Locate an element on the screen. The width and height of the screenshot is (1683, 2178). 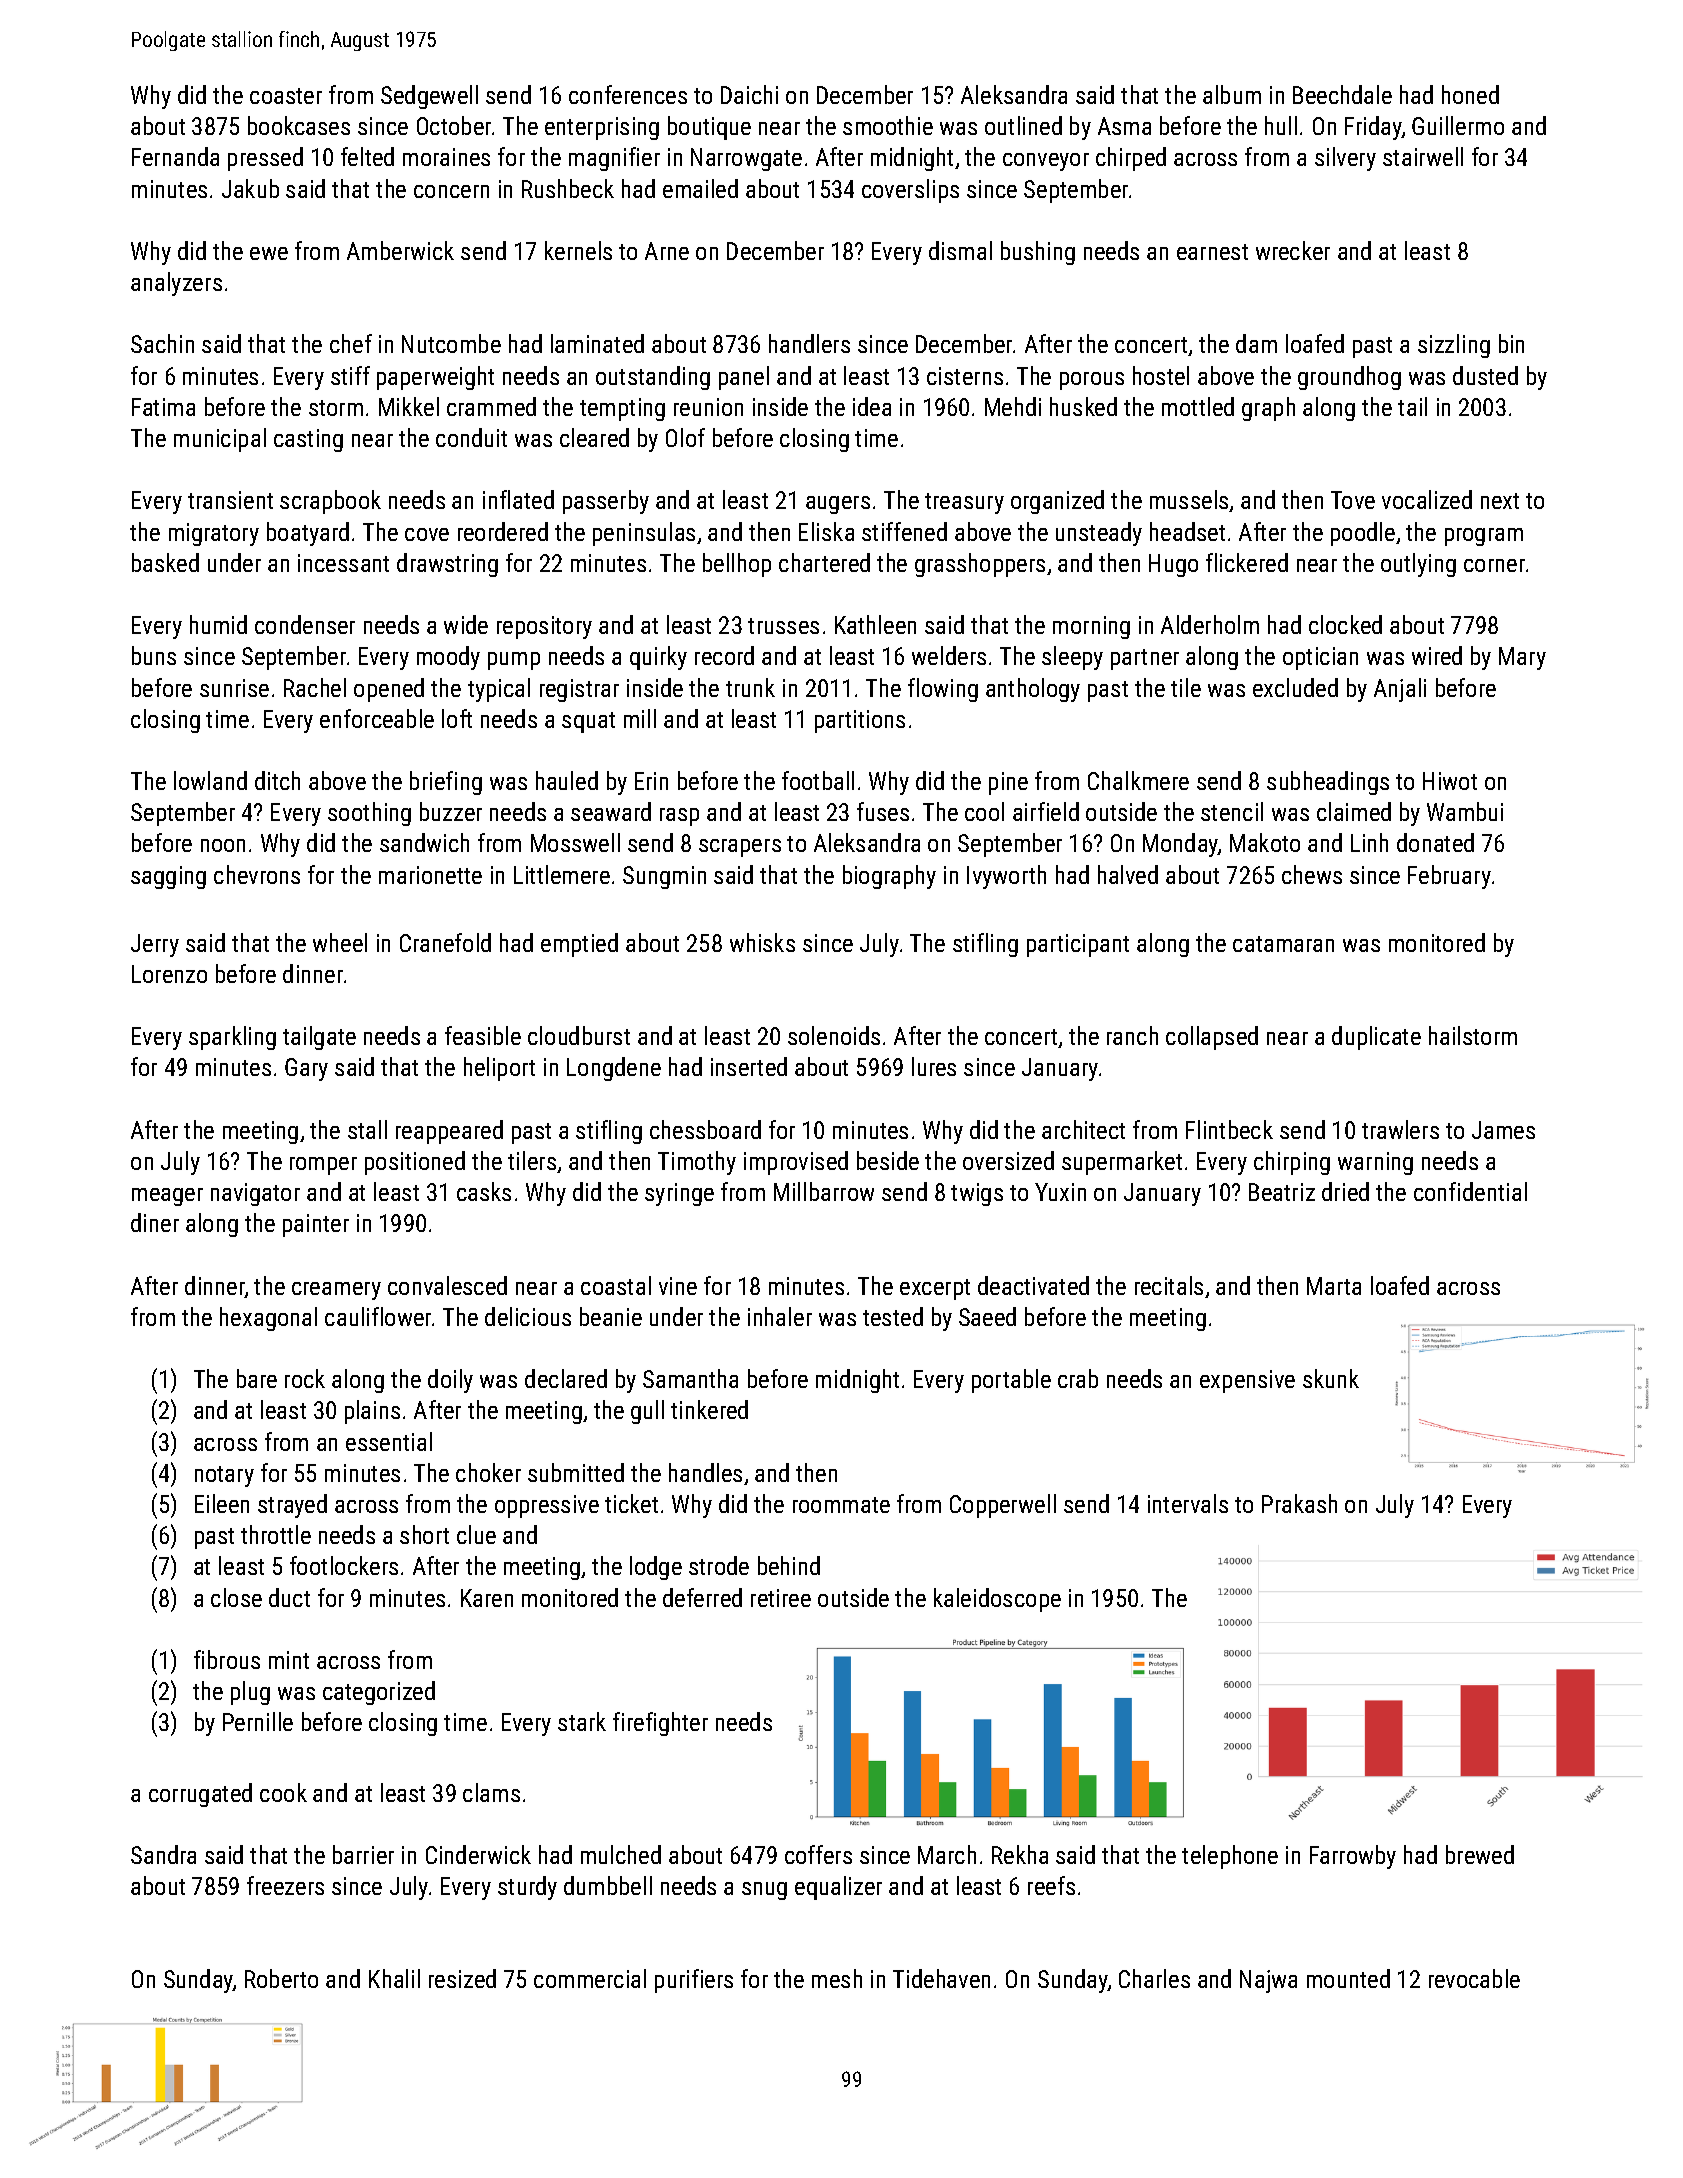
navigator is located at coordinates (255, 1194).
